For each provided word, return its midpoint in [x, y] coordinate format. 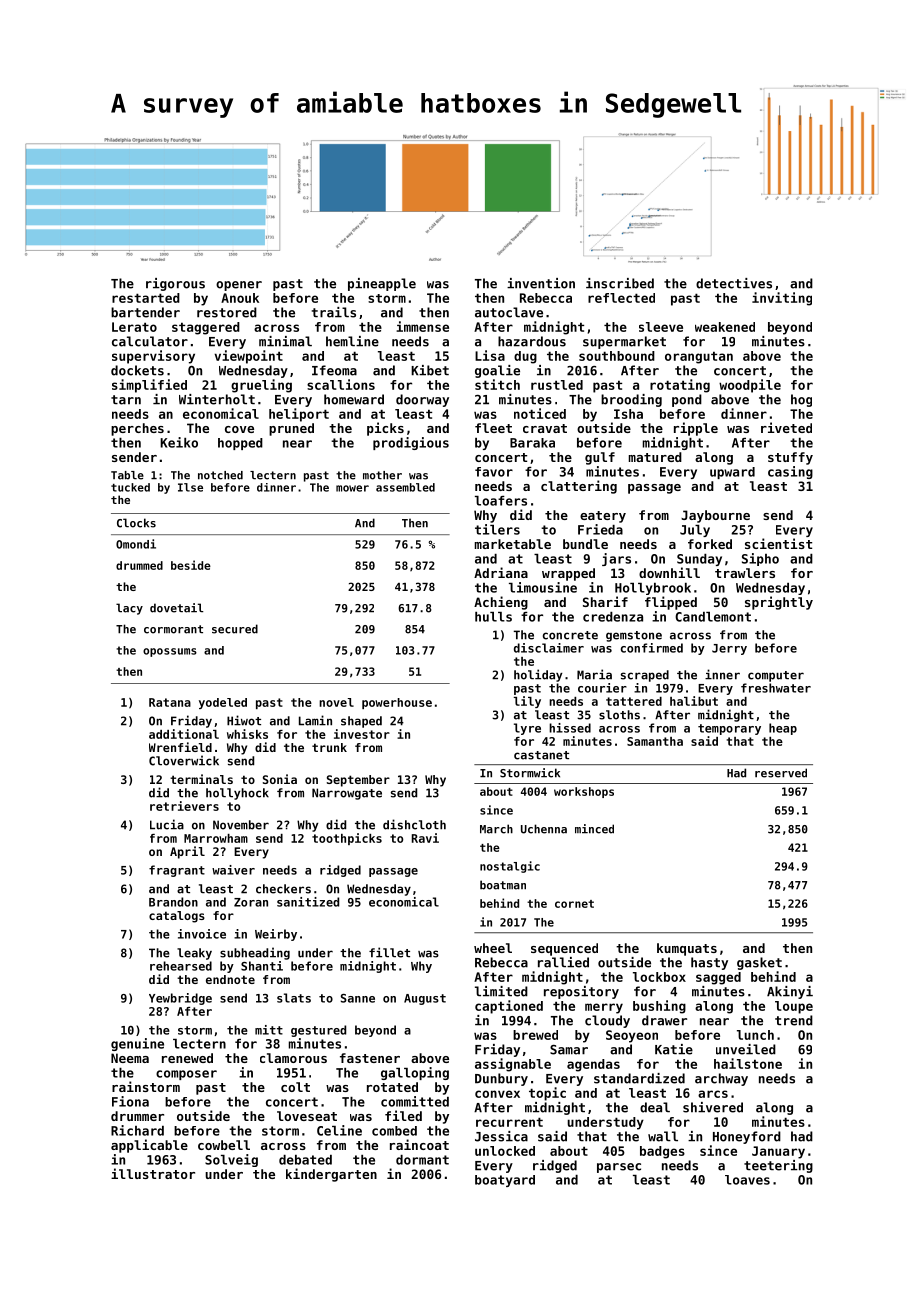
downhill [669, 572]
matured [655, 457]
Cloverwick [184, 760]
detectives [734, 283]
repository [581, 992]
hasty [709, 963]
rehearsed [181, 966]
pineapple [382, 284]
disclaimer [549, 648]
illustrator [153, 1173]
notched [220, 475]
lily [527, 702]
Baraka [532, 443]
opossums [170, 652]
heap [783, 729]
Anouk [240, 298]
